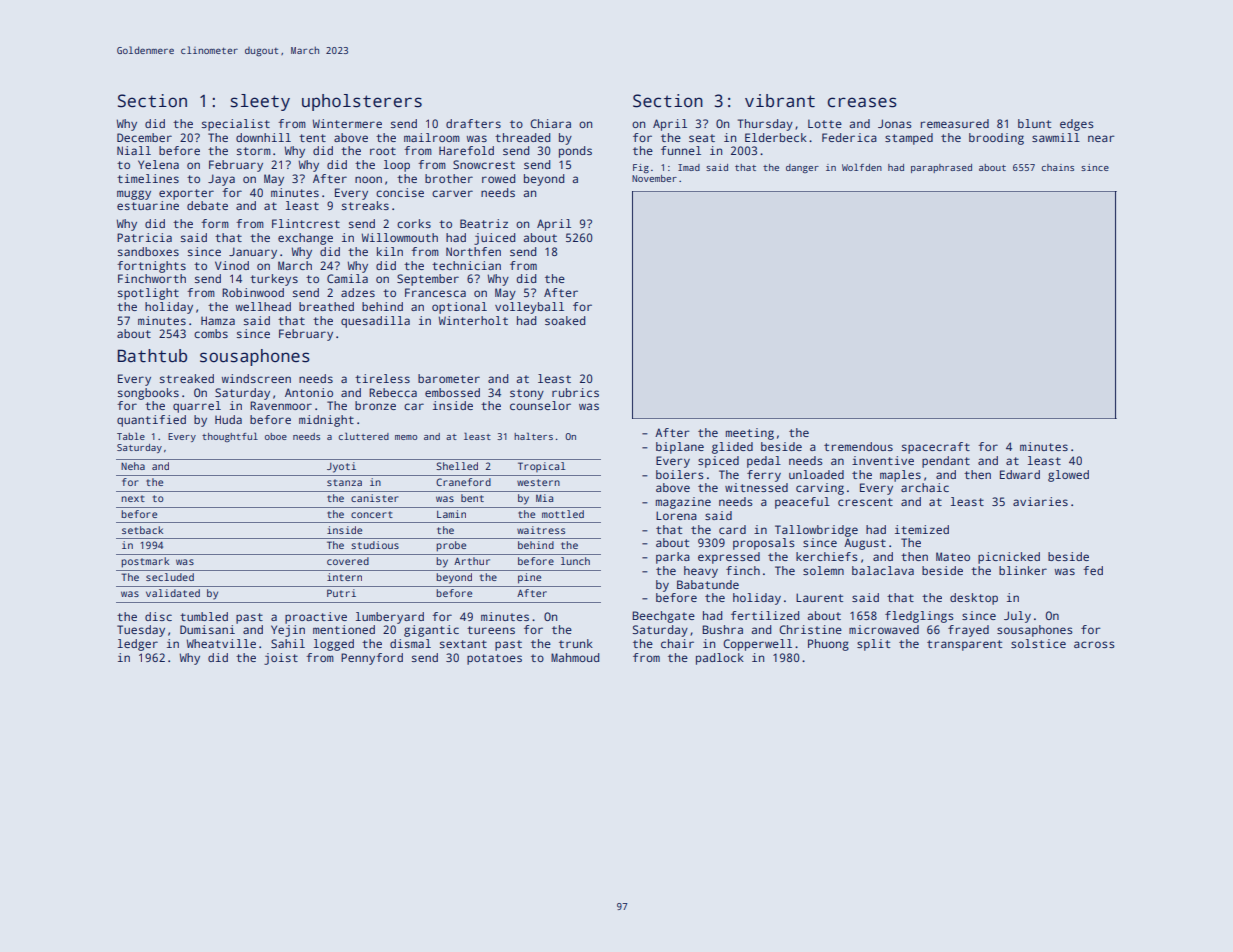 This screenshot has height=952, width=1233. Describe the element at coordinates (197, 407) in the screenshot. I see `quarrel` at that location.
